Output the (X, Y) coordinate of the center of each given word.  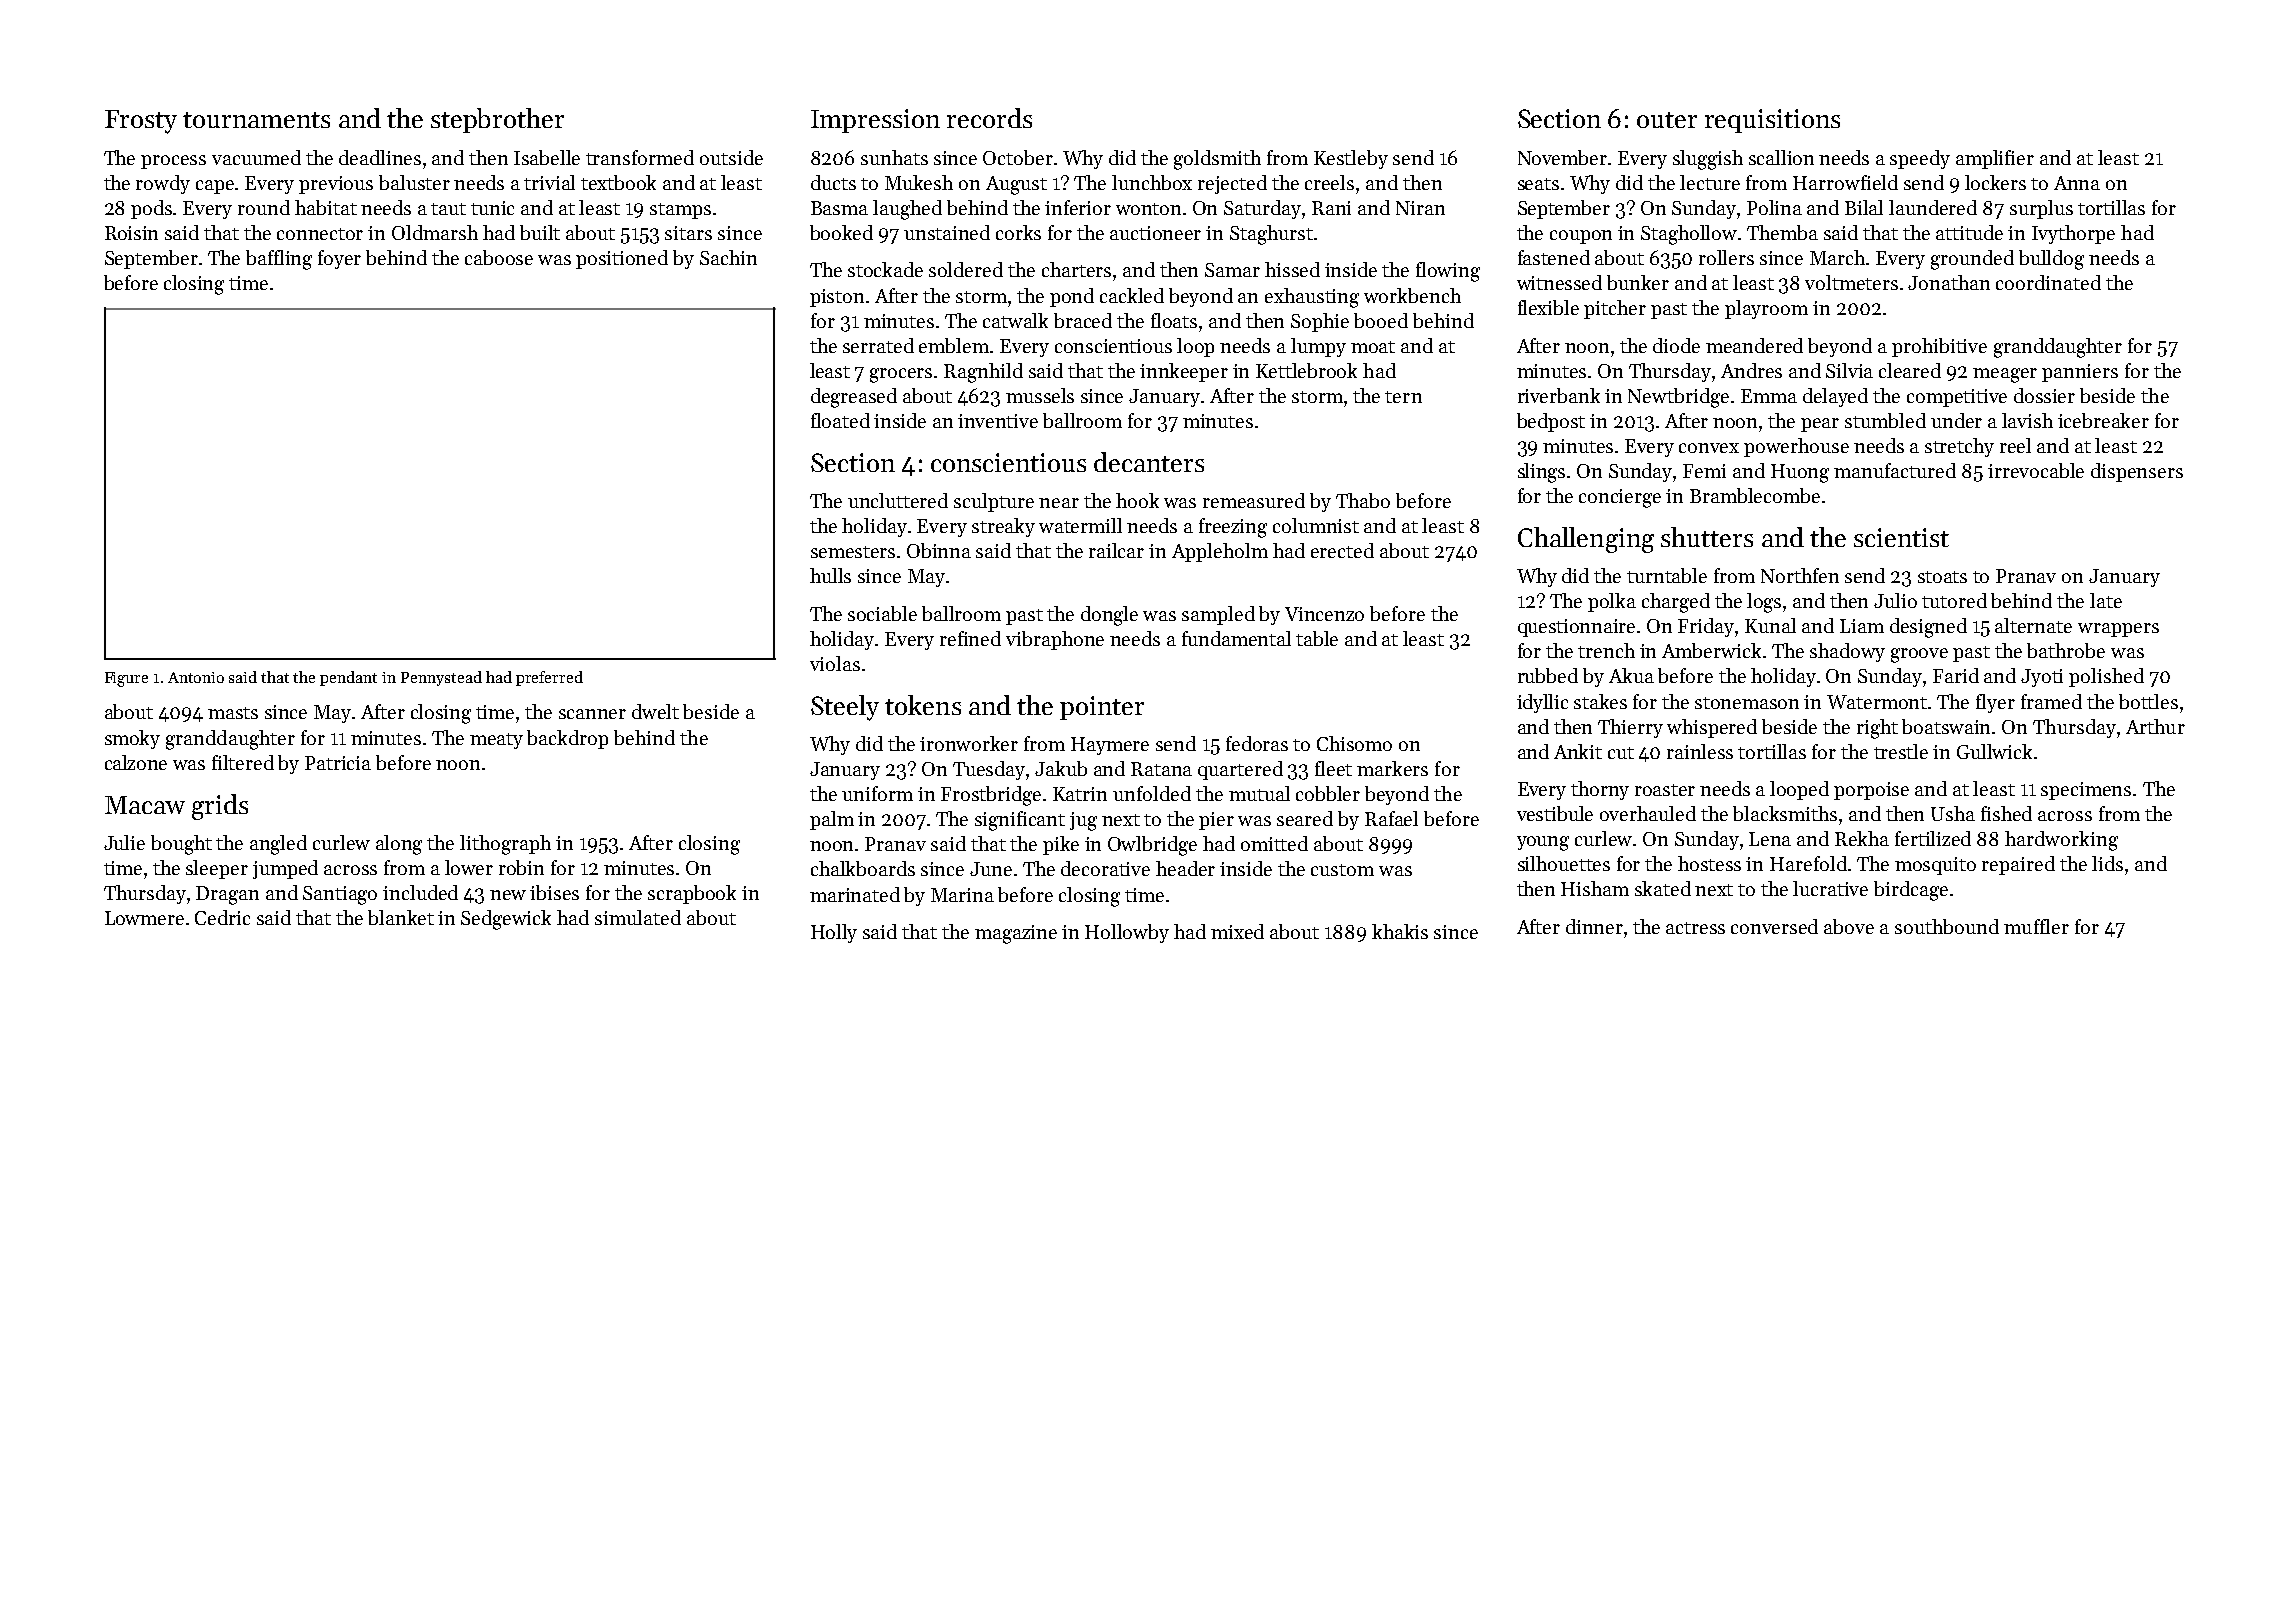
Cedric (222, 917)
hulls (830, 575)
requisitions (1772, 121)
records (989, 118)
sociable (882, 613)
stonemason (1747, 703)
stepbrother (497, 120)
